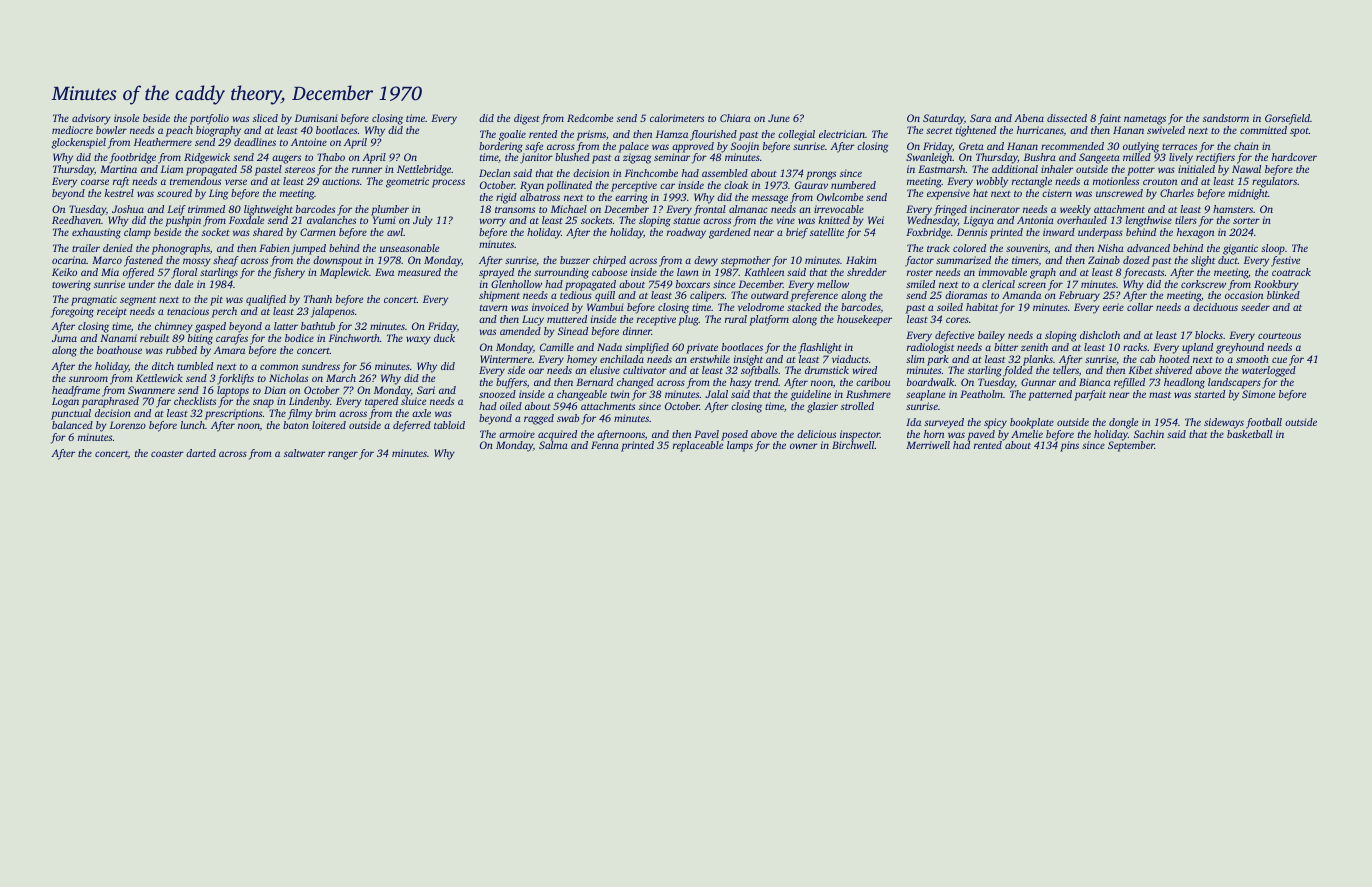  I want to click on June, so click(779, 118).
